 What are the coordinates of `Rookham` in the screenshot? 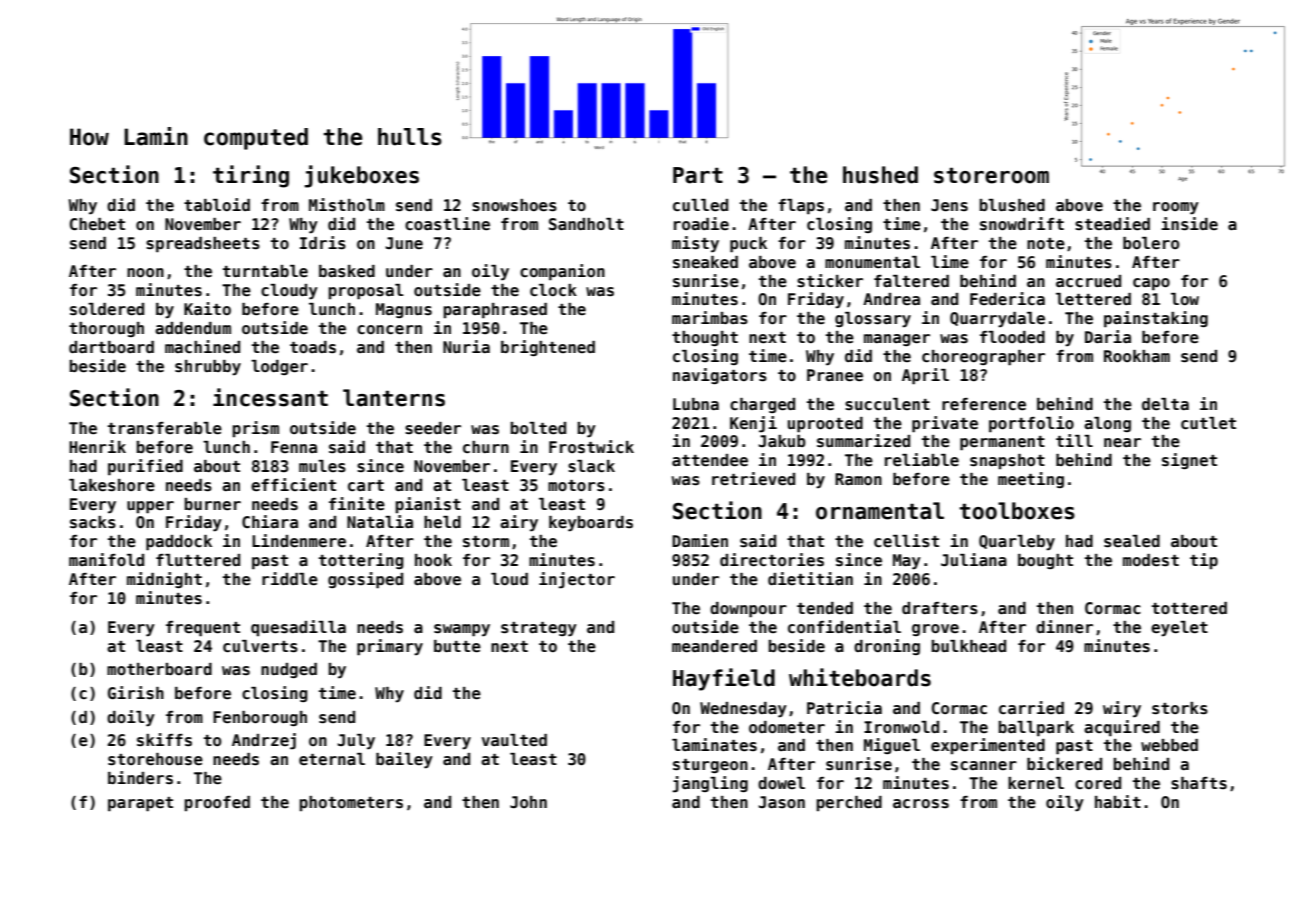 It's located at (1137, 356).
